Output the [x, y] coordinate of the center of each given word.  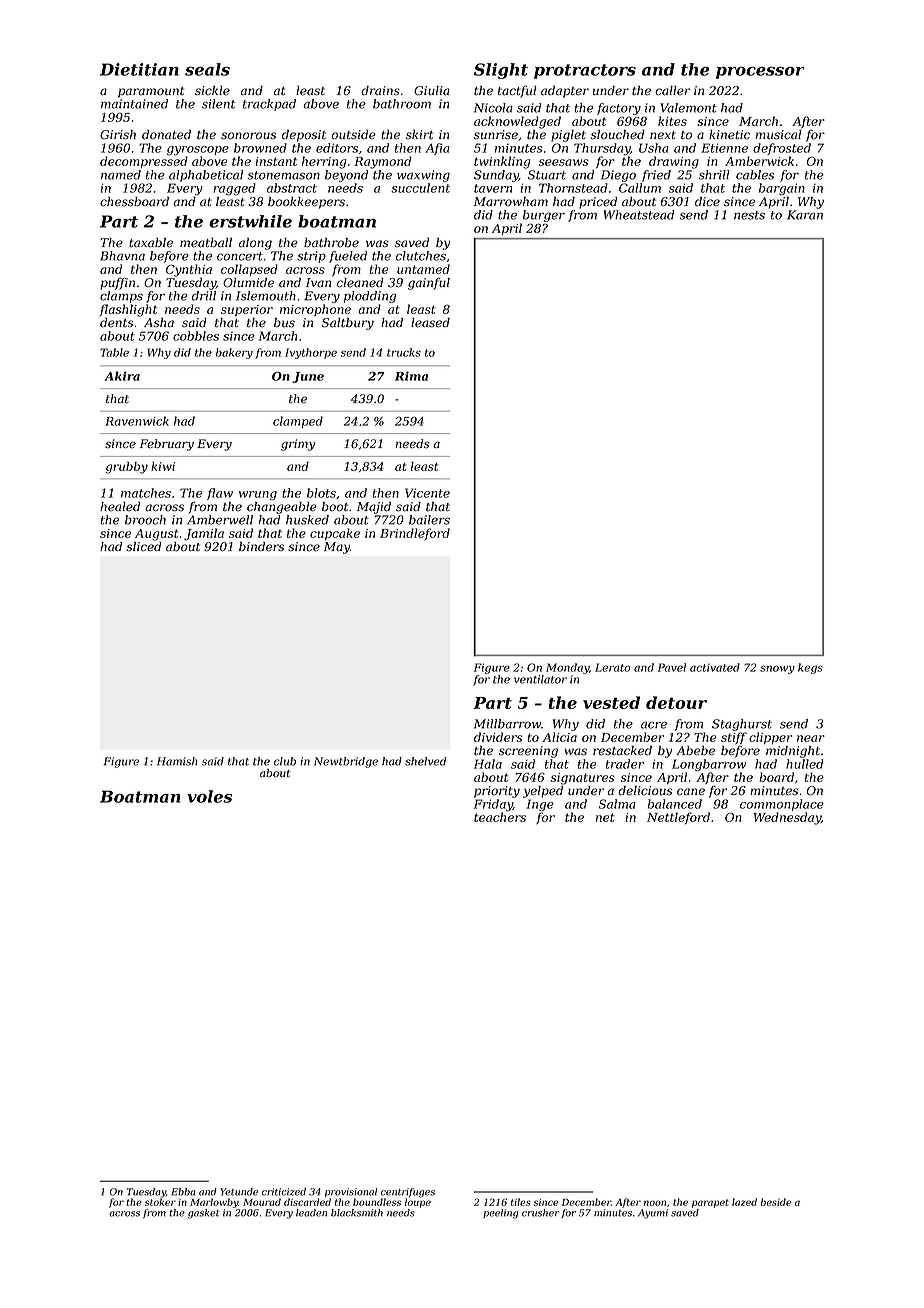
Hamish [177, 761]
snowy [777, 669]
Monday [567, 668]
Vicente [427, 493]
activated [715, 667]
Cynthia [189, 270]
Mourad [262, 1202]
